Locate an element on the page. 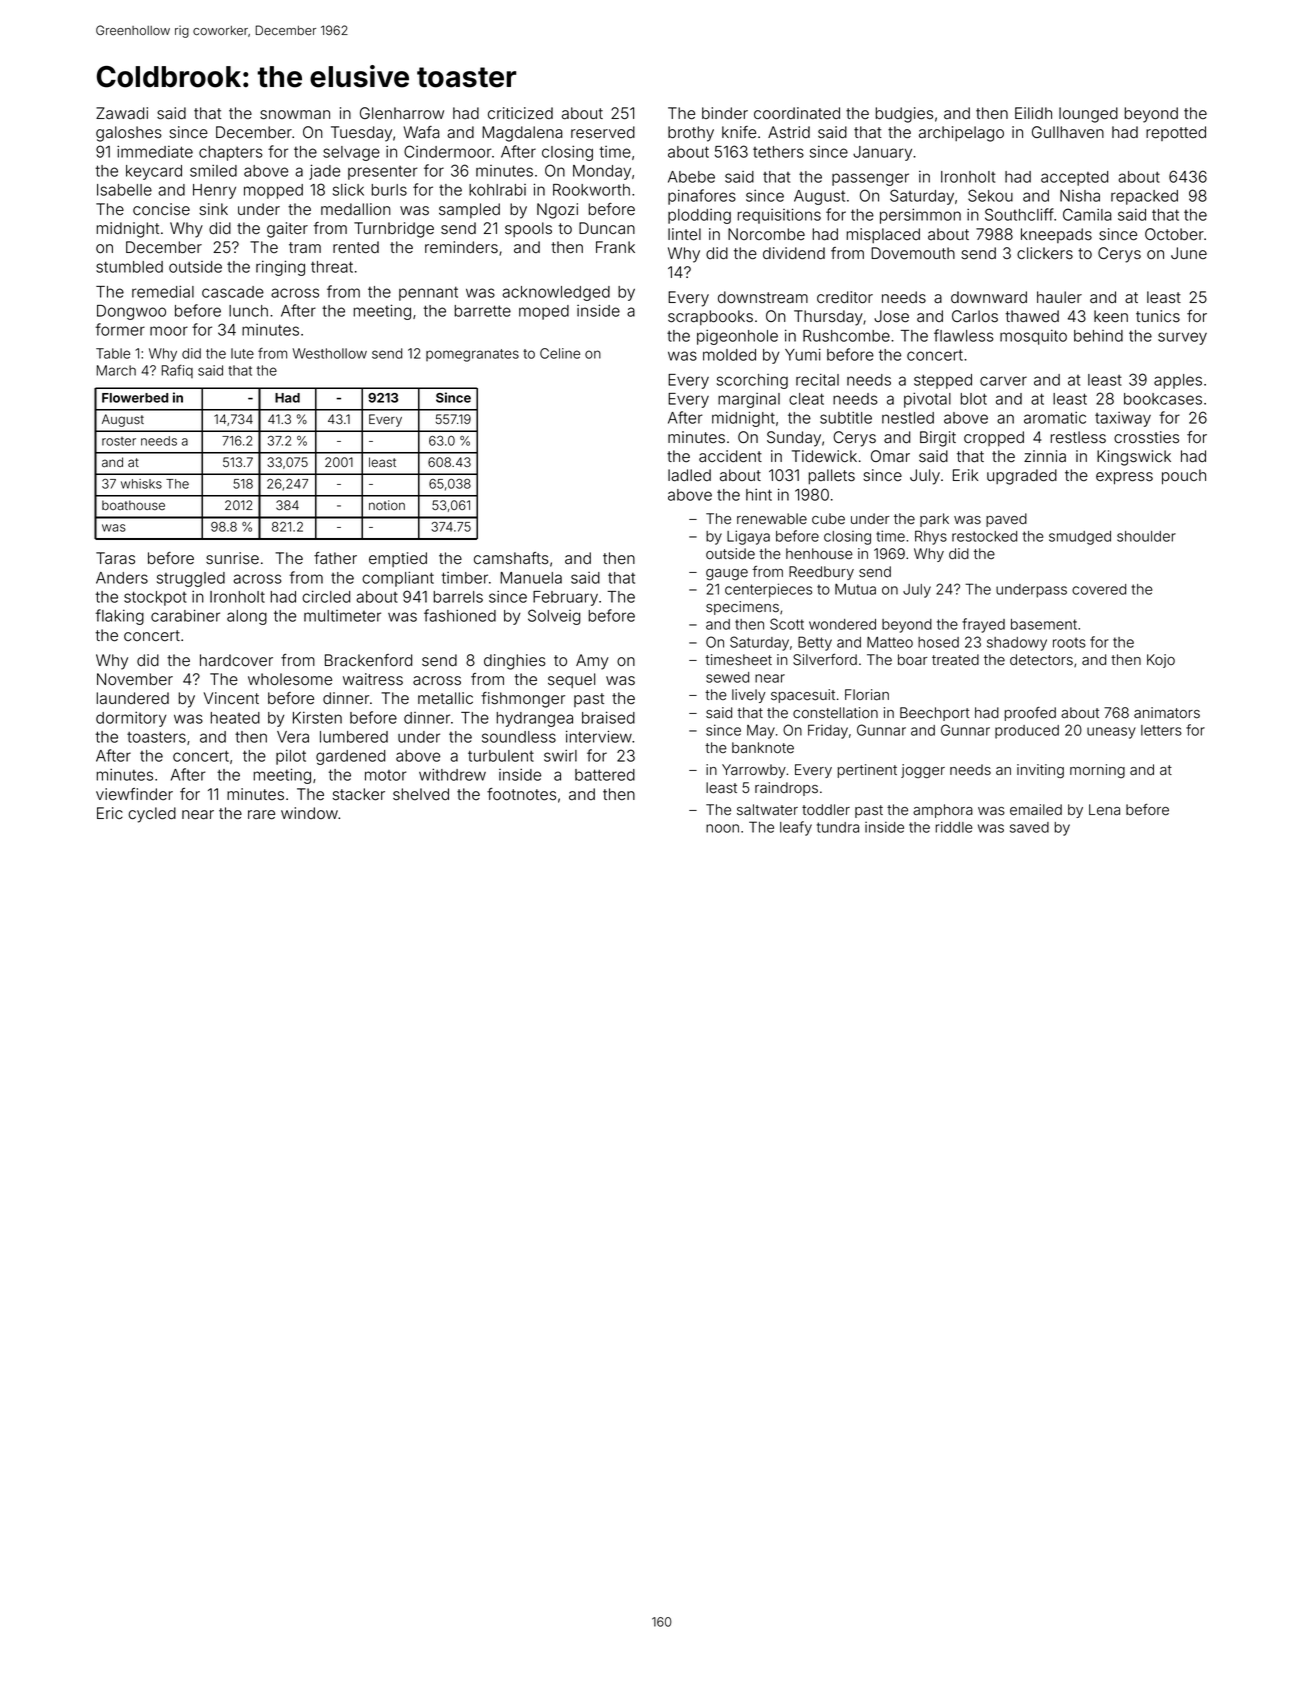  Scott is located at coordinates (787, 624).
